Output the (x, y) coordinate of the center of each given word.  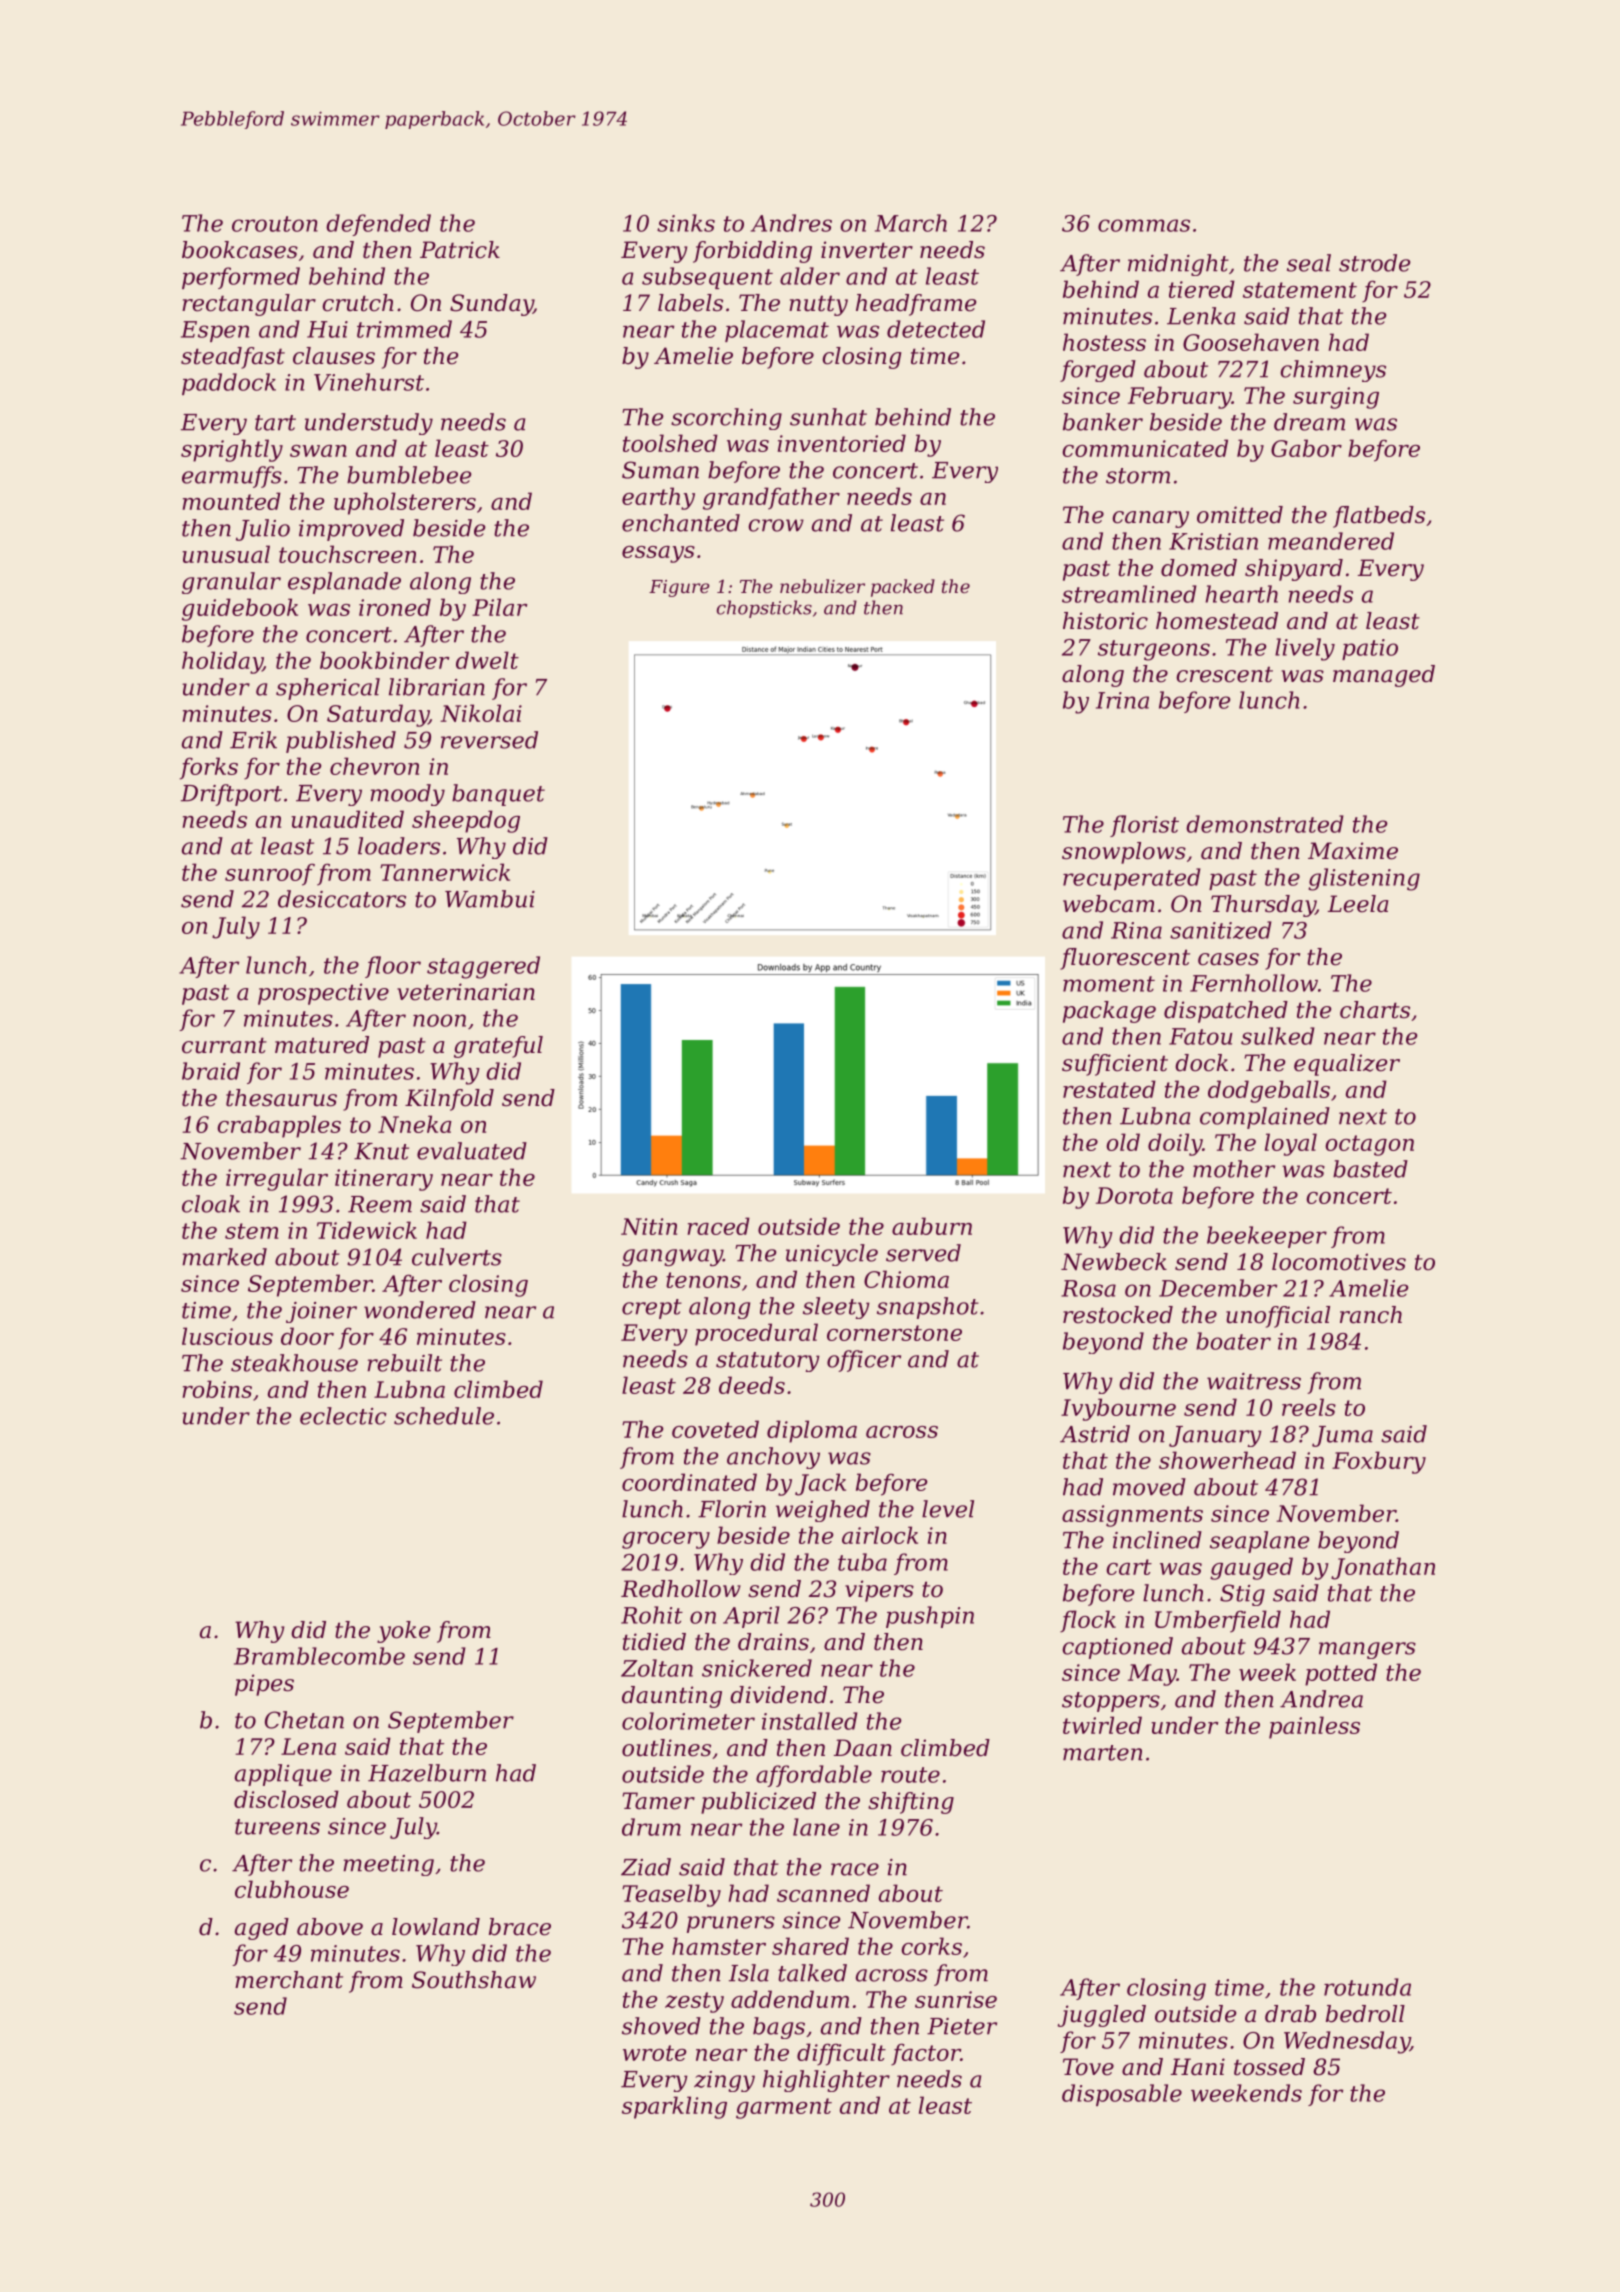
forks (209, 768)
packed (903, 588)
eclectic (343, 1416)
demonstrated (1265, 824)
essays (658, 554)
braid (211, 1071)
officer (864, 1361)
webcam (1109, 904)
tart (275, 423)
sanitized (1221, 930)
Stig (1242, 1595)
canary (1150, 519)
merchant (289, 1980)
